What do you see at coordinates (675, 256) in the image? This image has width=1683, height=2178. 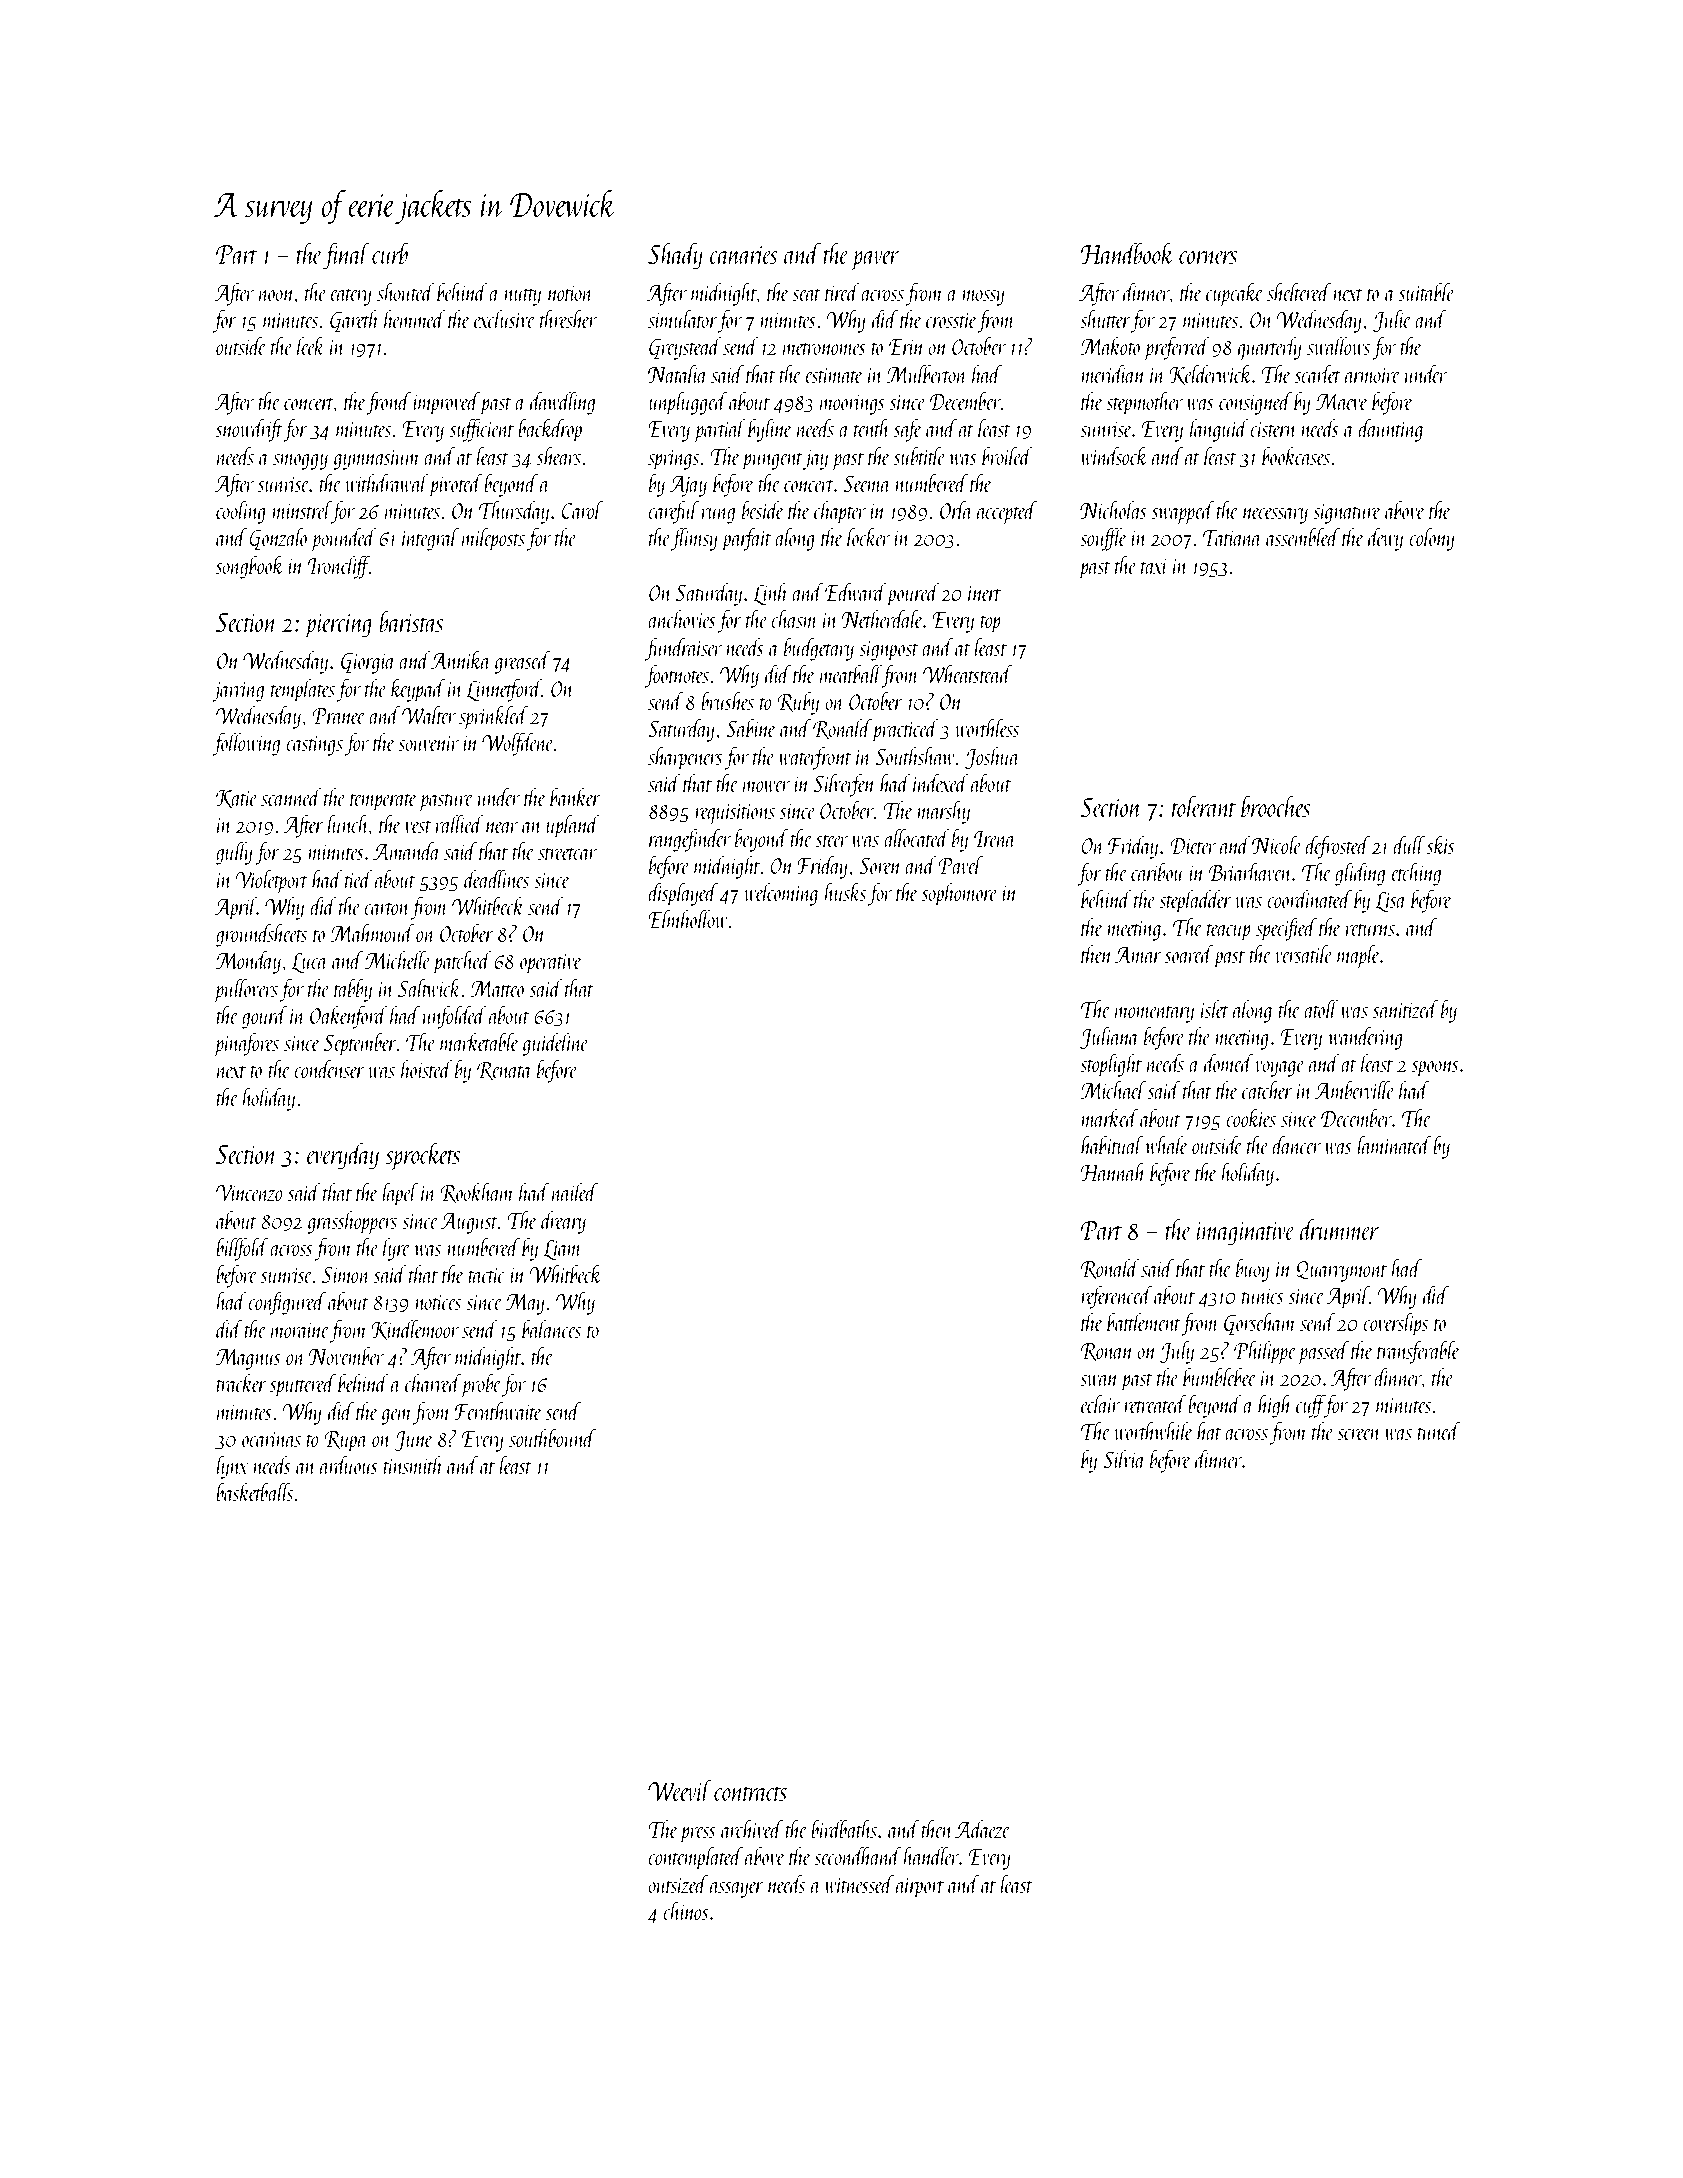 I see `Shady` at bounding box center [675, 256].
